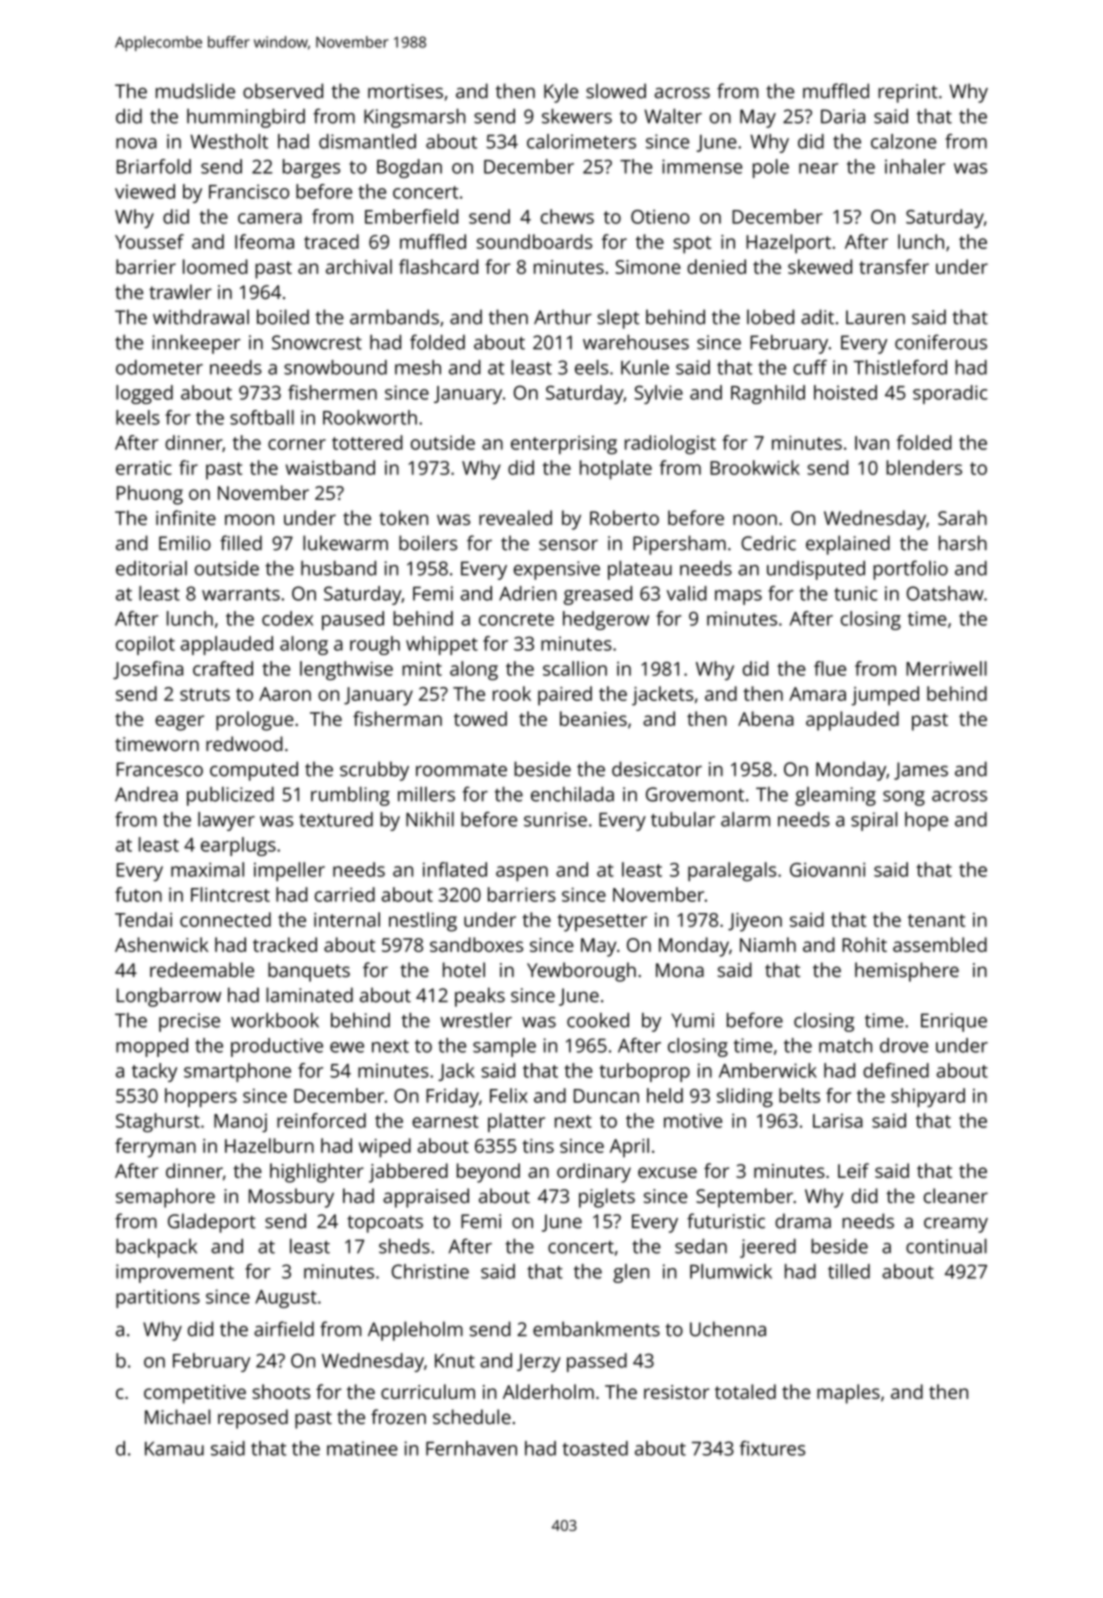 The height and width of the screenshot is (1598, 1103). Describe the element at coordinates (872, 443) in the screenshot. I see `Ivan` at that location.
